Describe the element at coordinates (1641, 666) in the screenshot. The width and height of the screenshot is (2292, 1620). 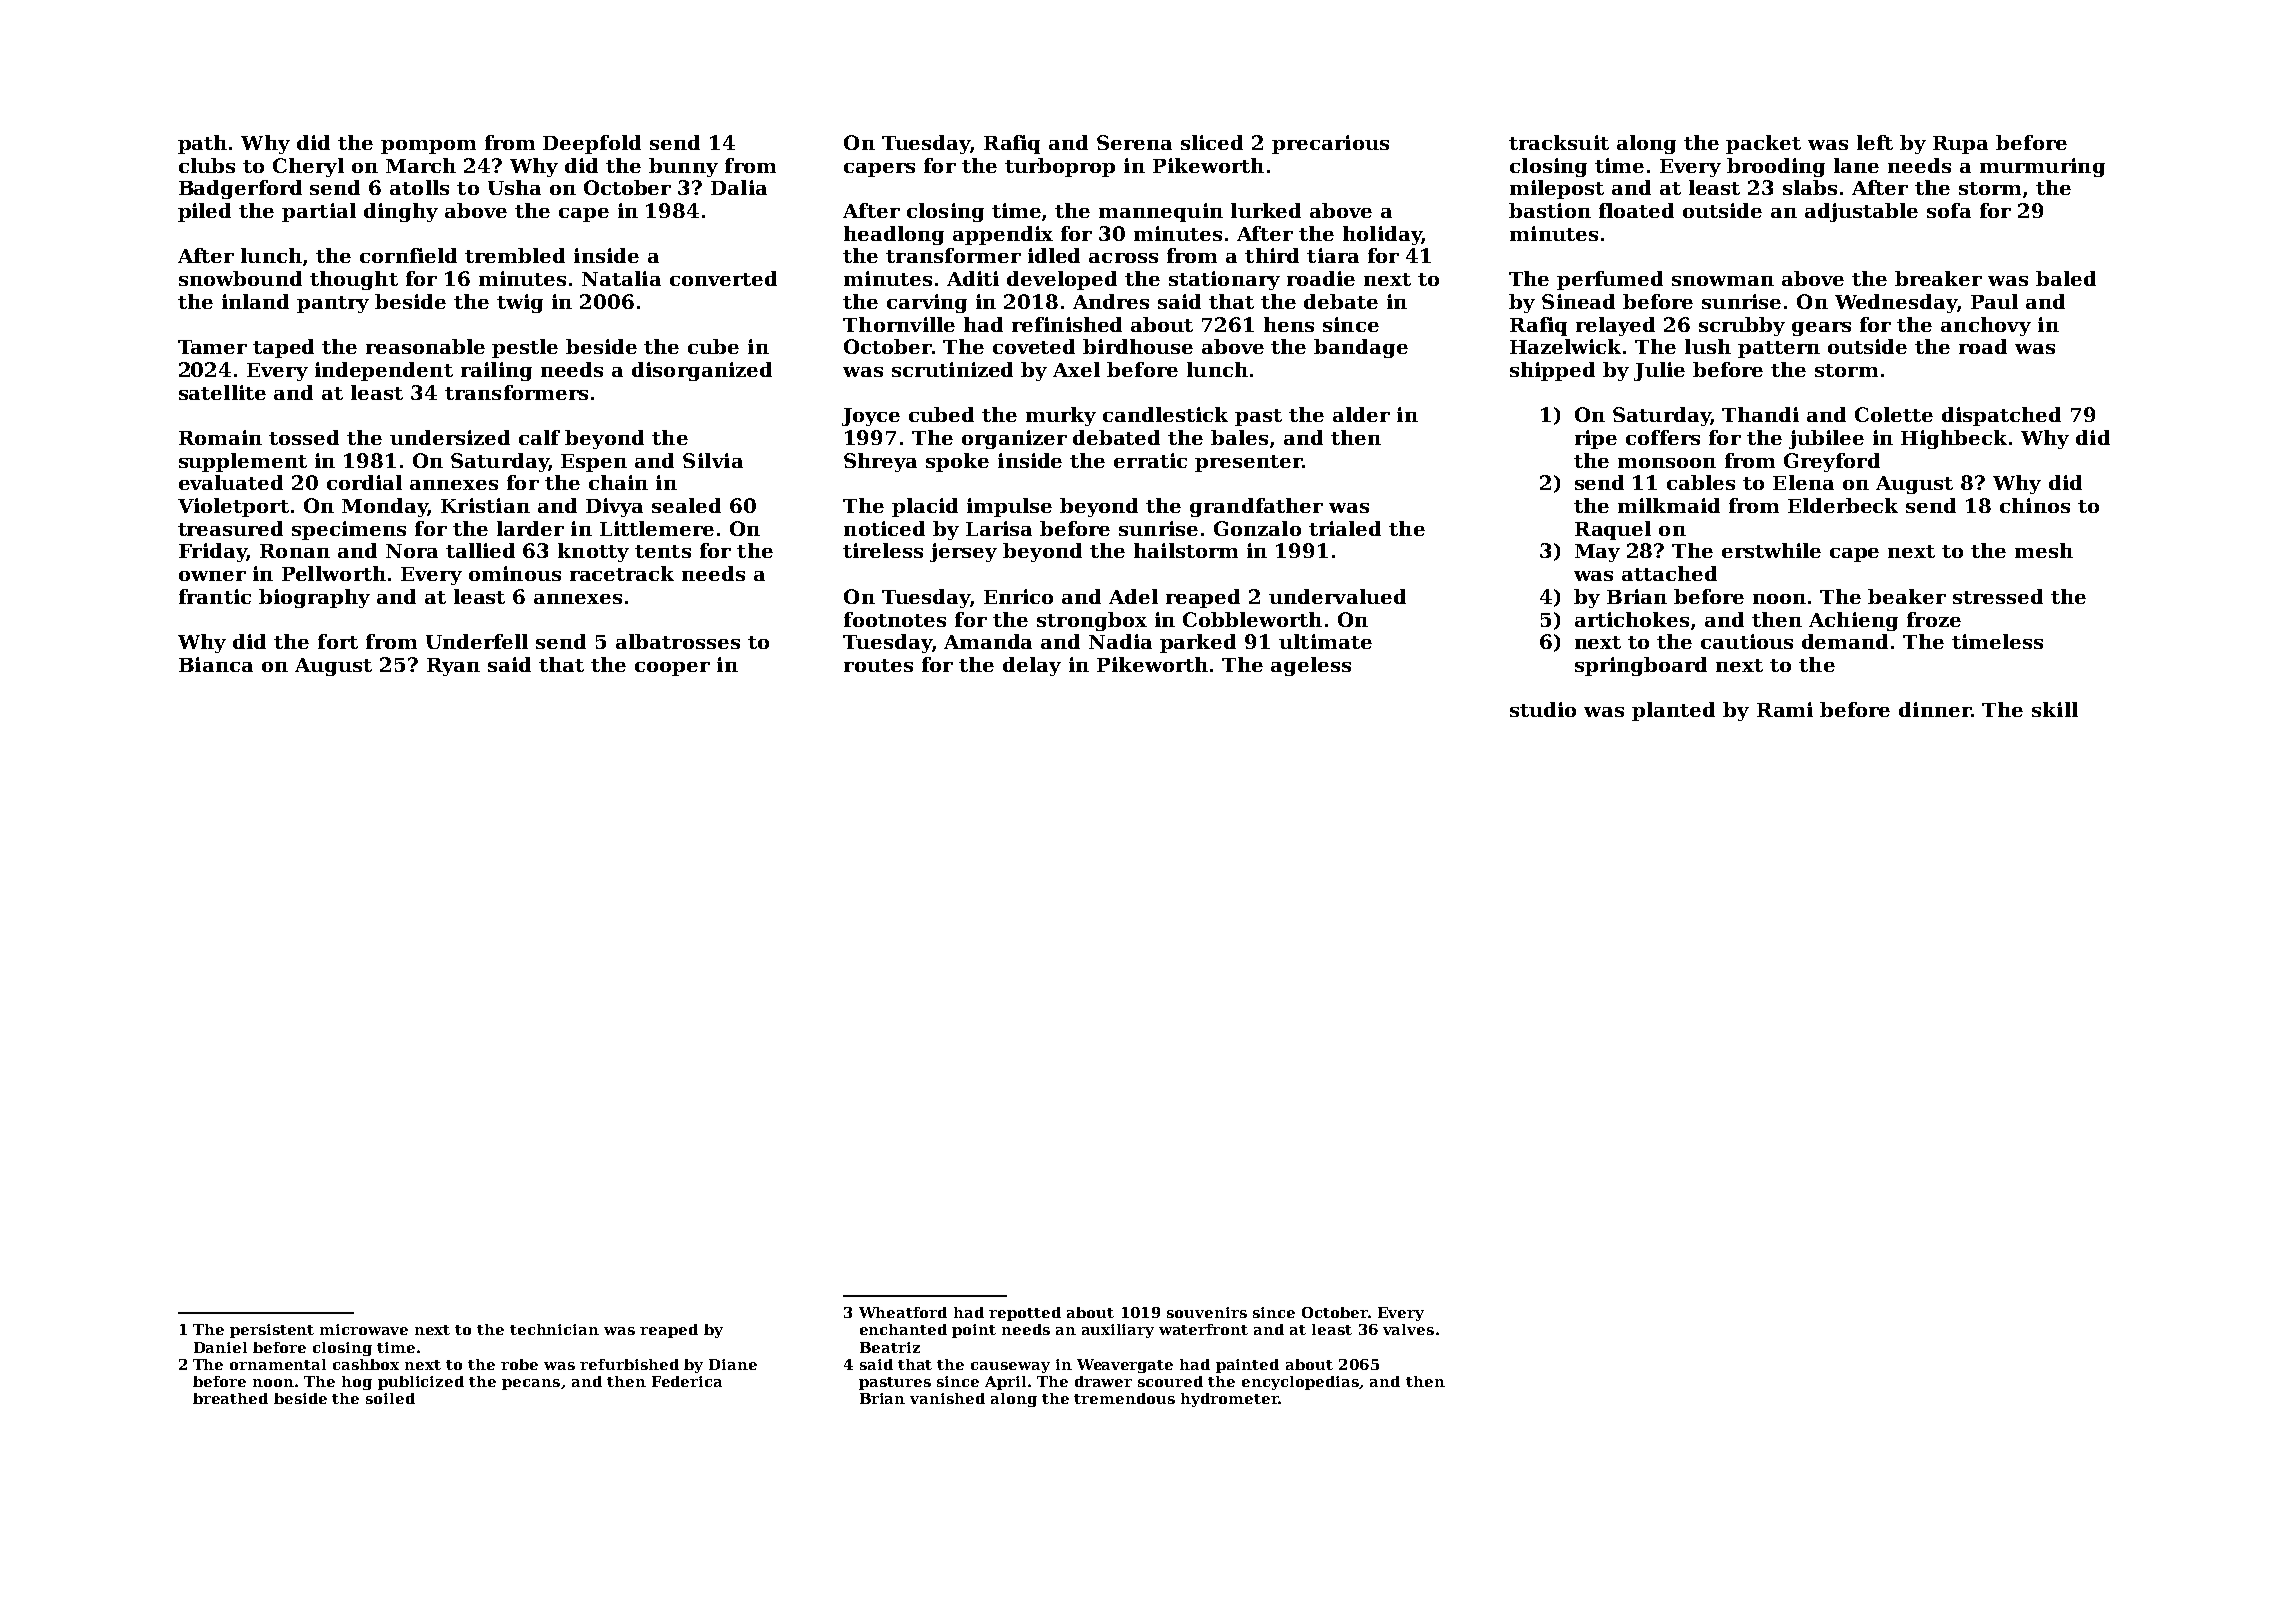
I see `springboard` at that location.
